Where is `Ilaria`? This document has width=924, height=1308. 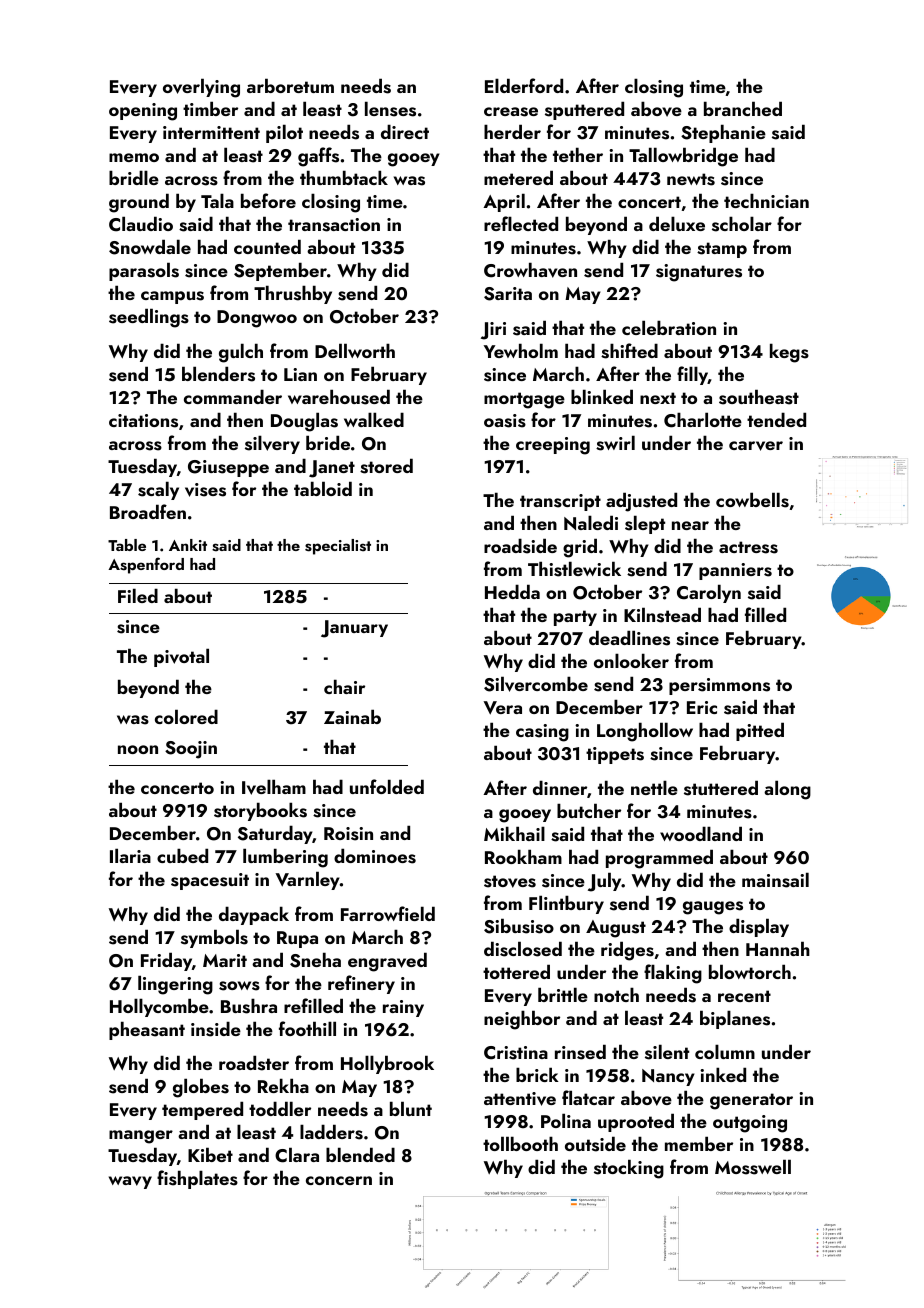 Ilaria is located at coordinates (130, 855).
